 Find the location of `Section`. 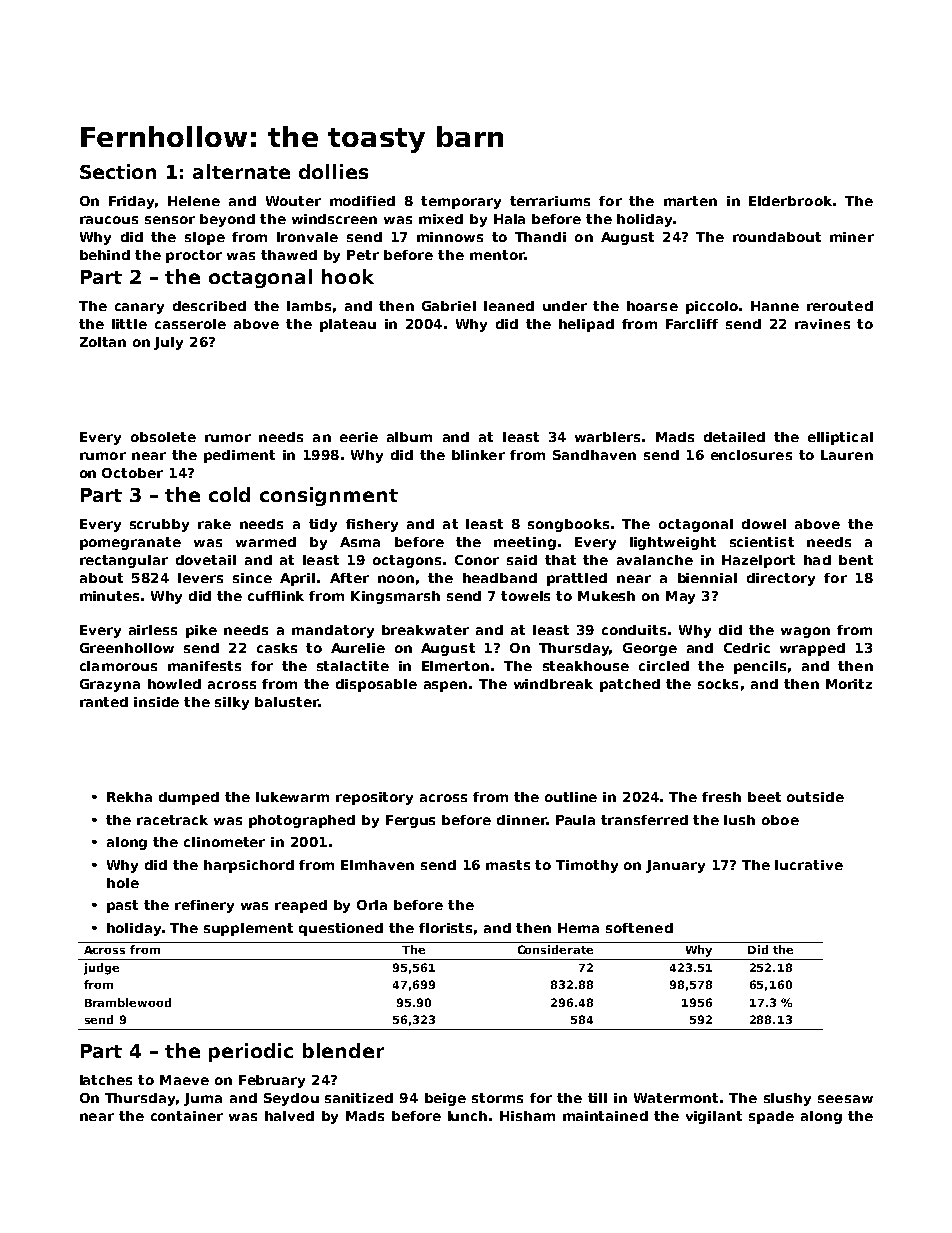

Section is located at coordinates (118, 171).
